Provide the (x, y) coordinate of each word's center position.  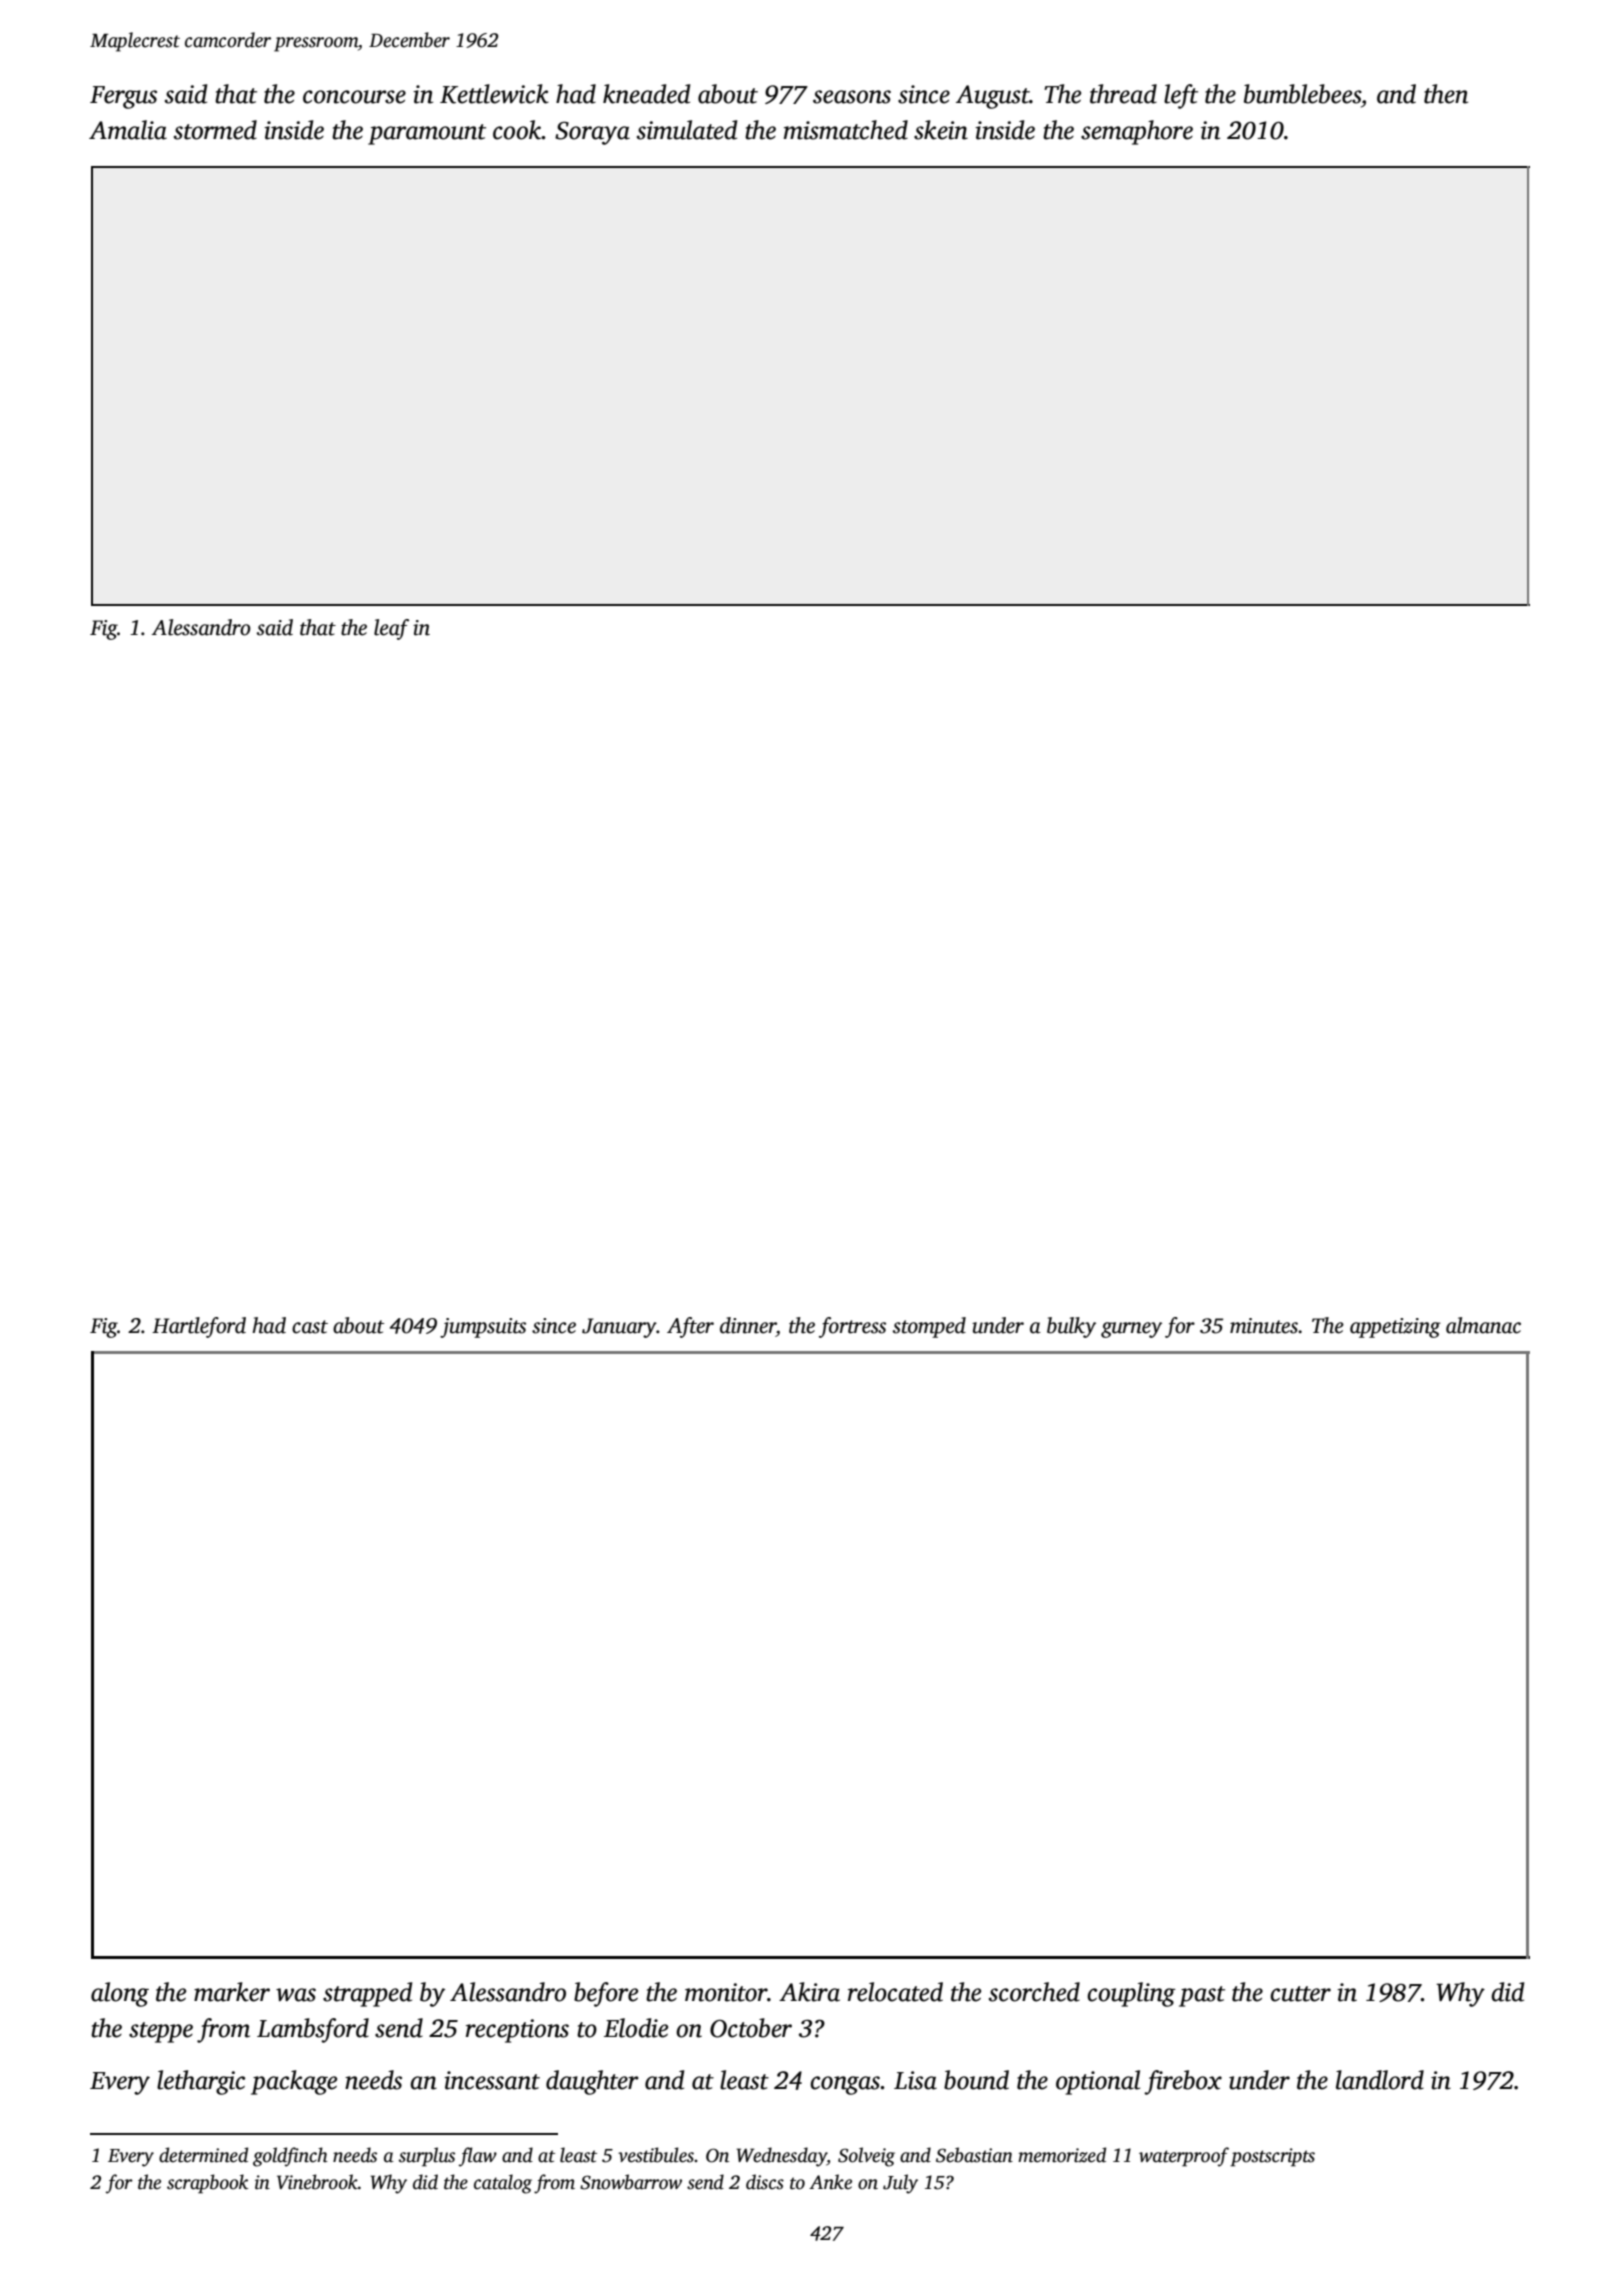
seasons (852, 97)
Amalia (128, 130)
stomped (929, 1327)
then (1446, 94)
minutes (1264, 1326)
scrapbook (207, 2184)
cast (310, 1327)
